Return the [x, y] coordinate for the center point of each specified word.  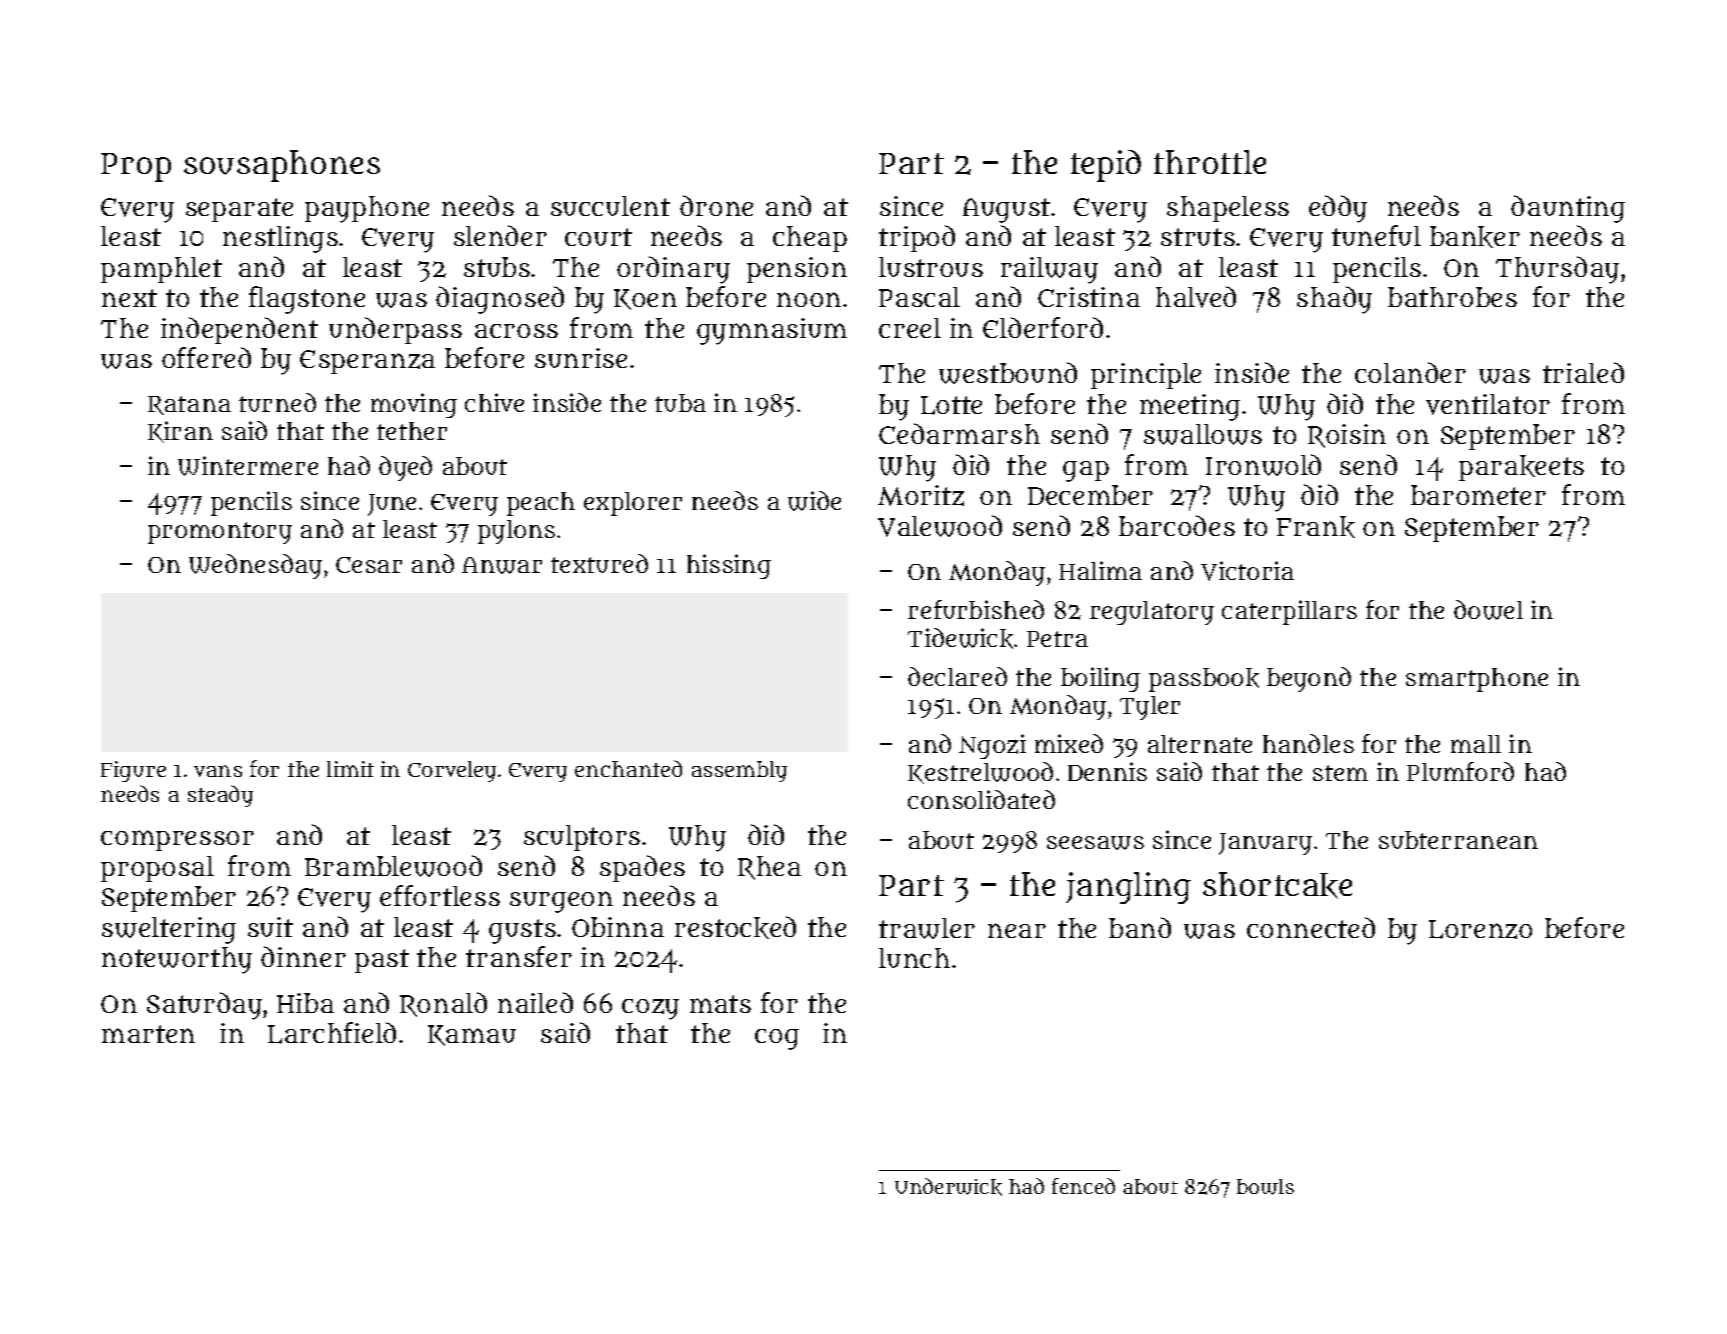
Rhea [769, 868]
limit [350, 769]
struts [1198, 237]
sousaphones [282, 166]
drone [716, 205]
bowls [1265, 1187]
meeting [1190, 407]
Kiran [180, 432]
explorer [633, 504]
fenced [1083, 1186]
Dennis [1107, 771]
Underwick [948, 1187]
